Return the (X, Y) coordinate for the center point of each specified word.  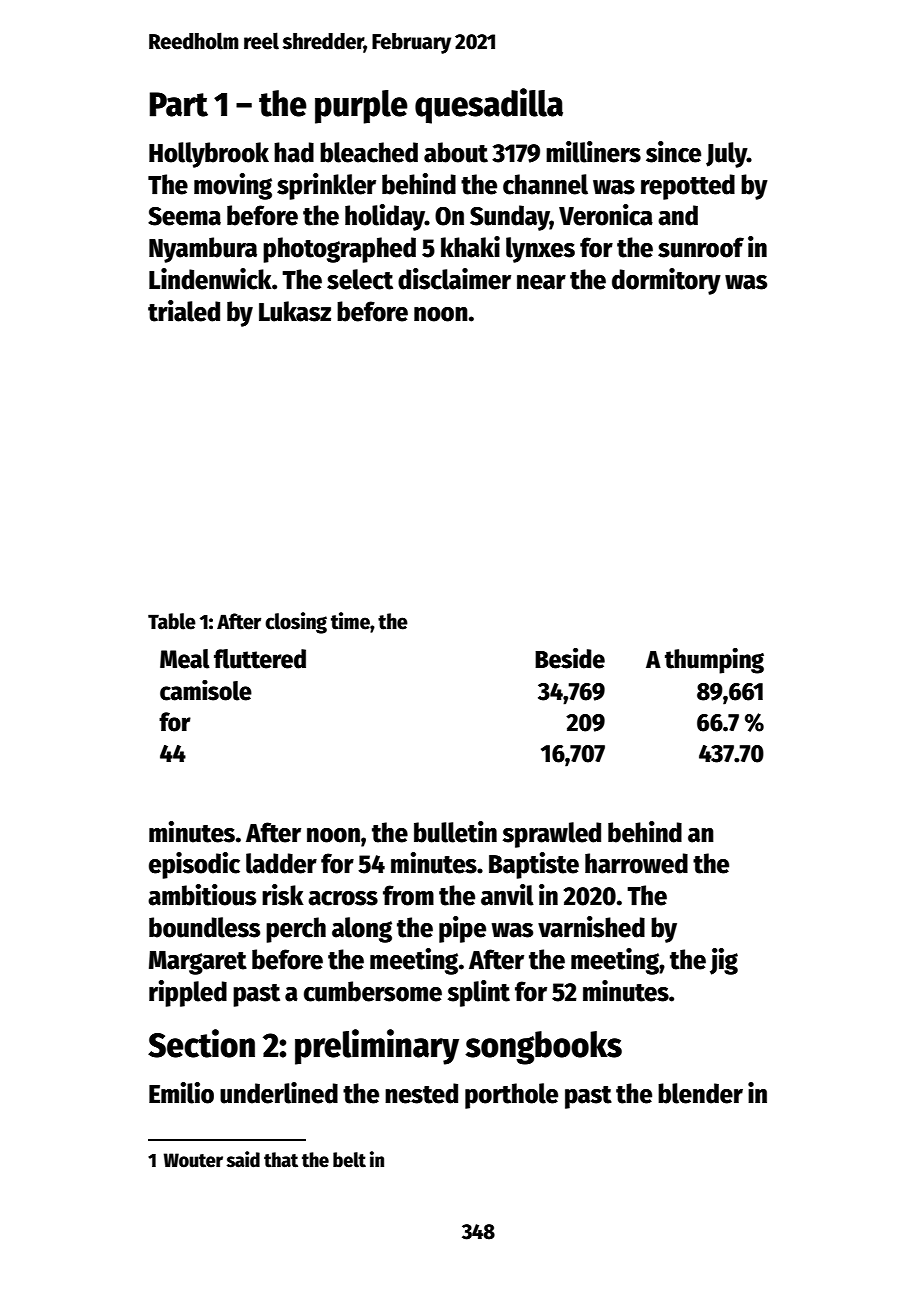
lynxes (540, 250)
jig (724, 961)
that (281, 1160)
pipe (462, 929)
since (673, 152)
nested (421, 1093)
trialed (184, 311)
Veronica (606, 215)
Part (179, 104)
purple (361, 107)
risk (283, 895)
